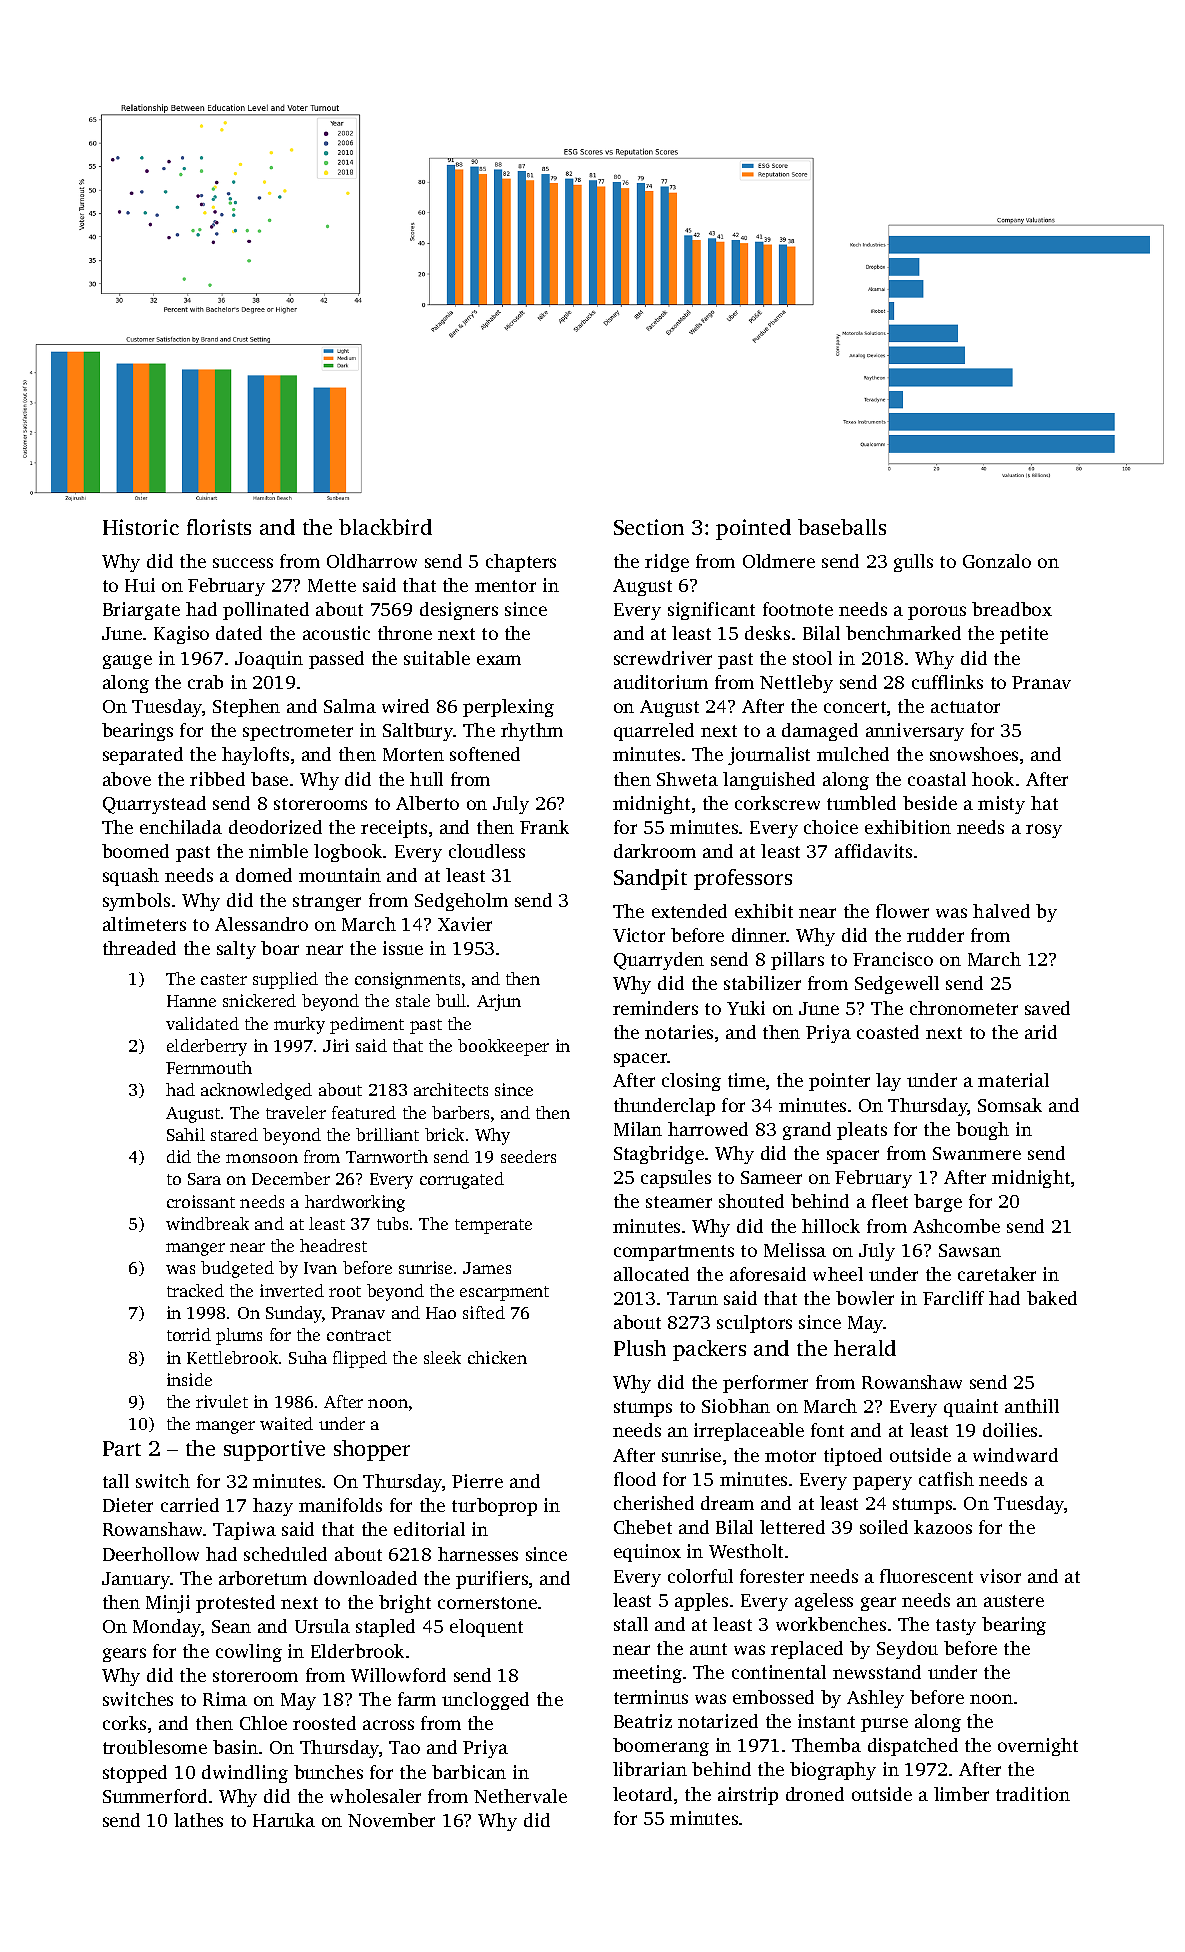  Describe the element at coordinates (127, 779) in the screenshot. I see `above` at that location.
